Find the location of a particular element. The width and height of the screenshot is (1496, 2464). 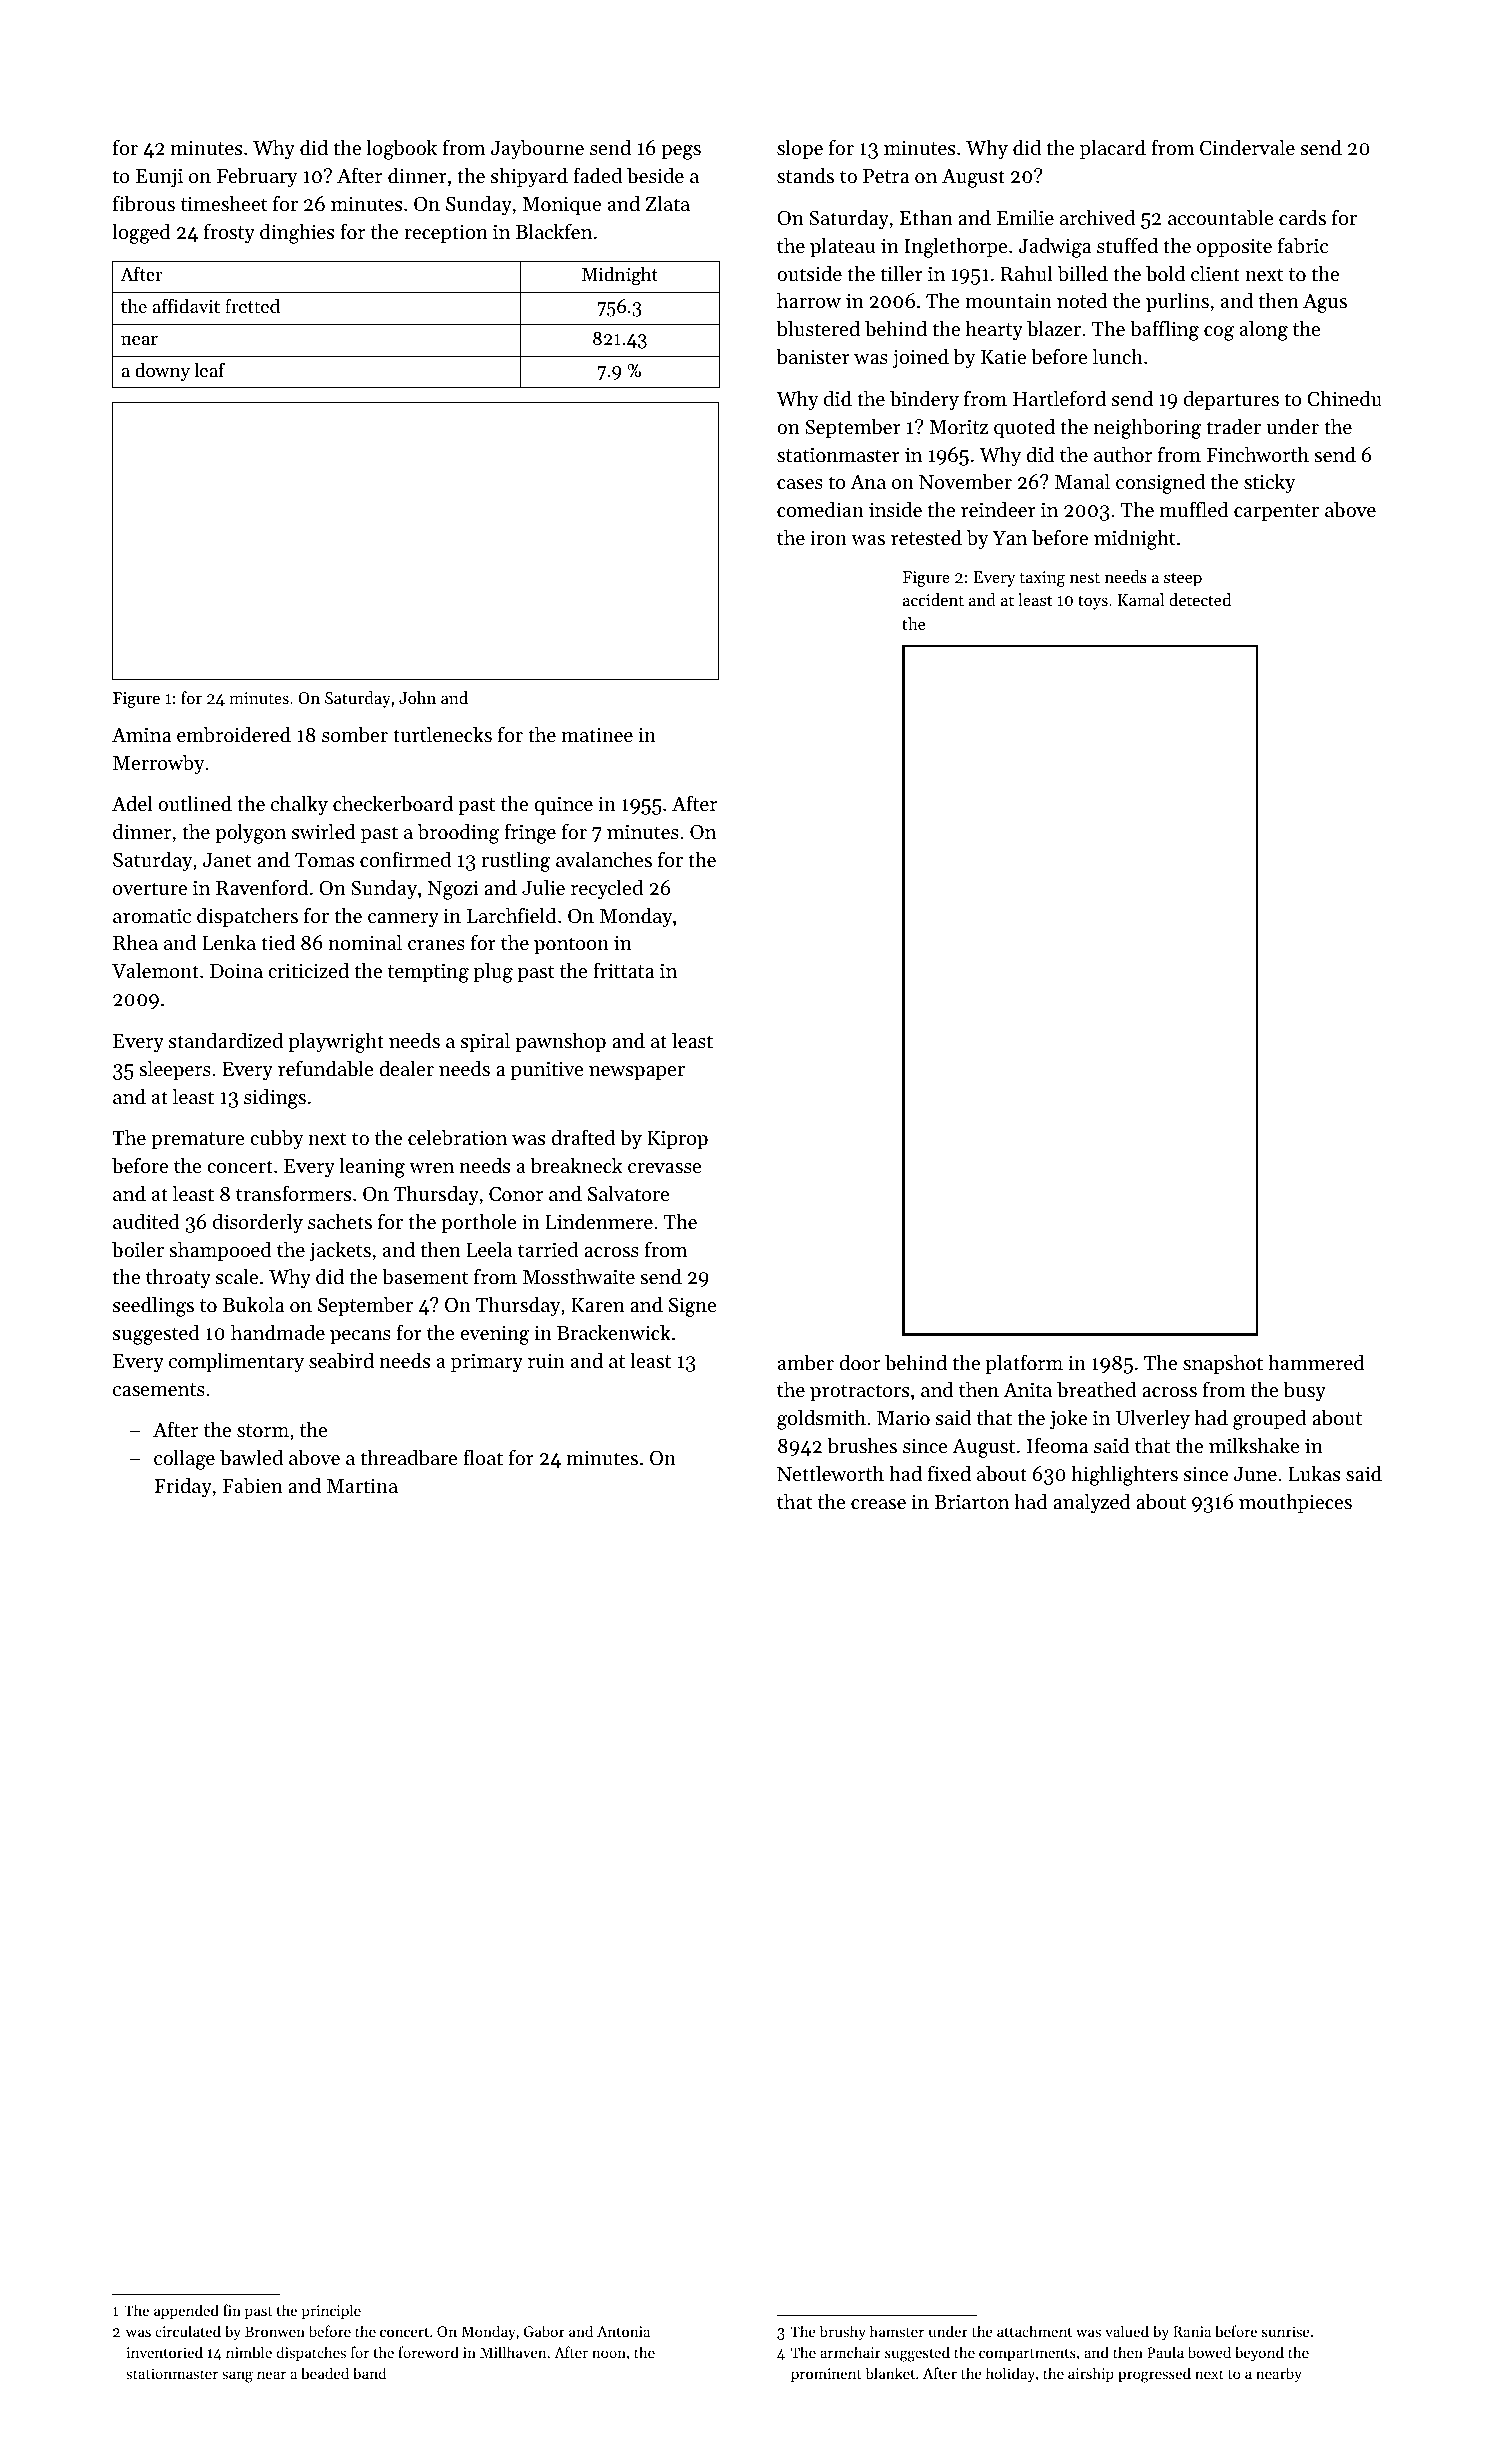

placard is located at coordinates (1113, 149).
